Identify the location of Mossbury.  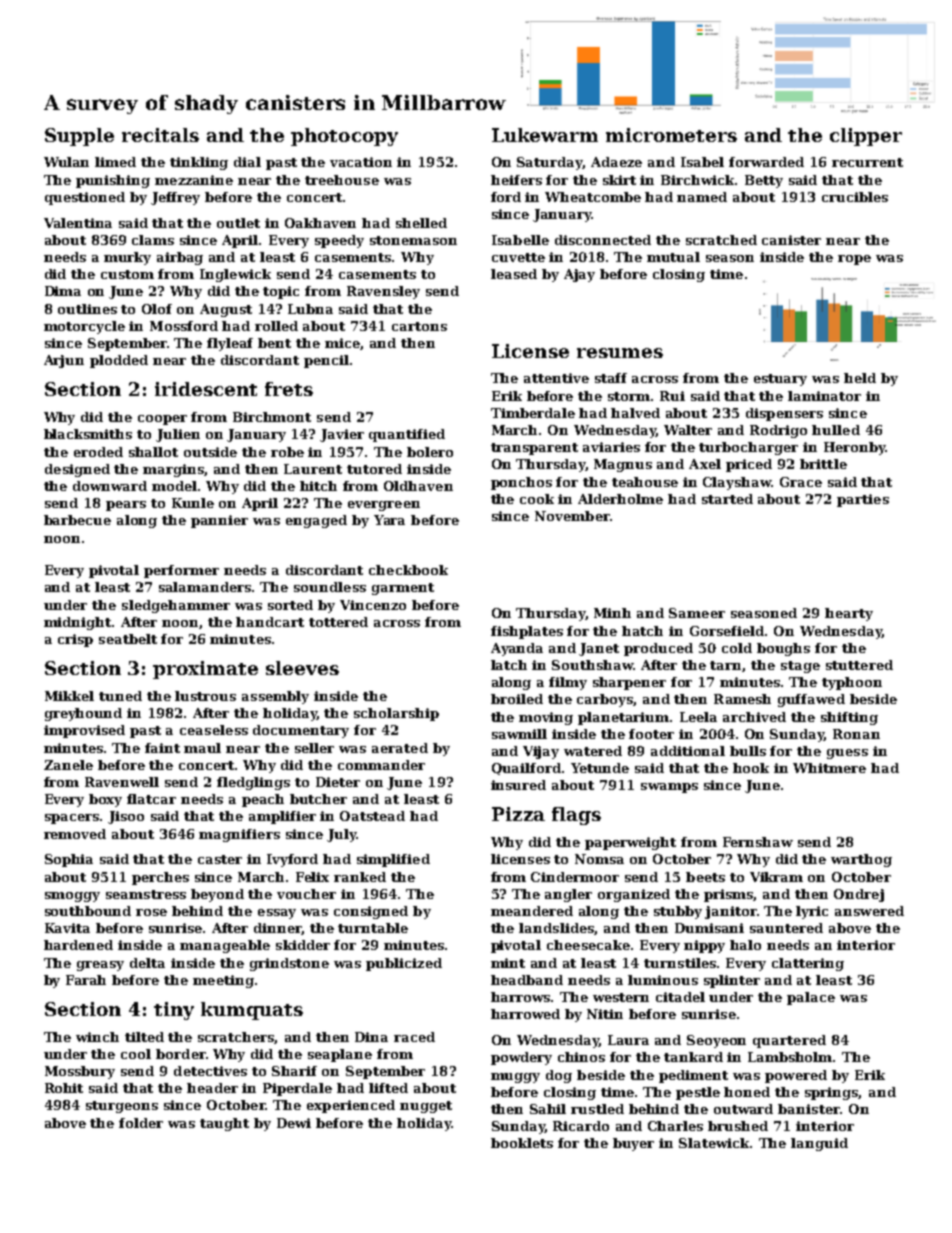
(80, 1072).
